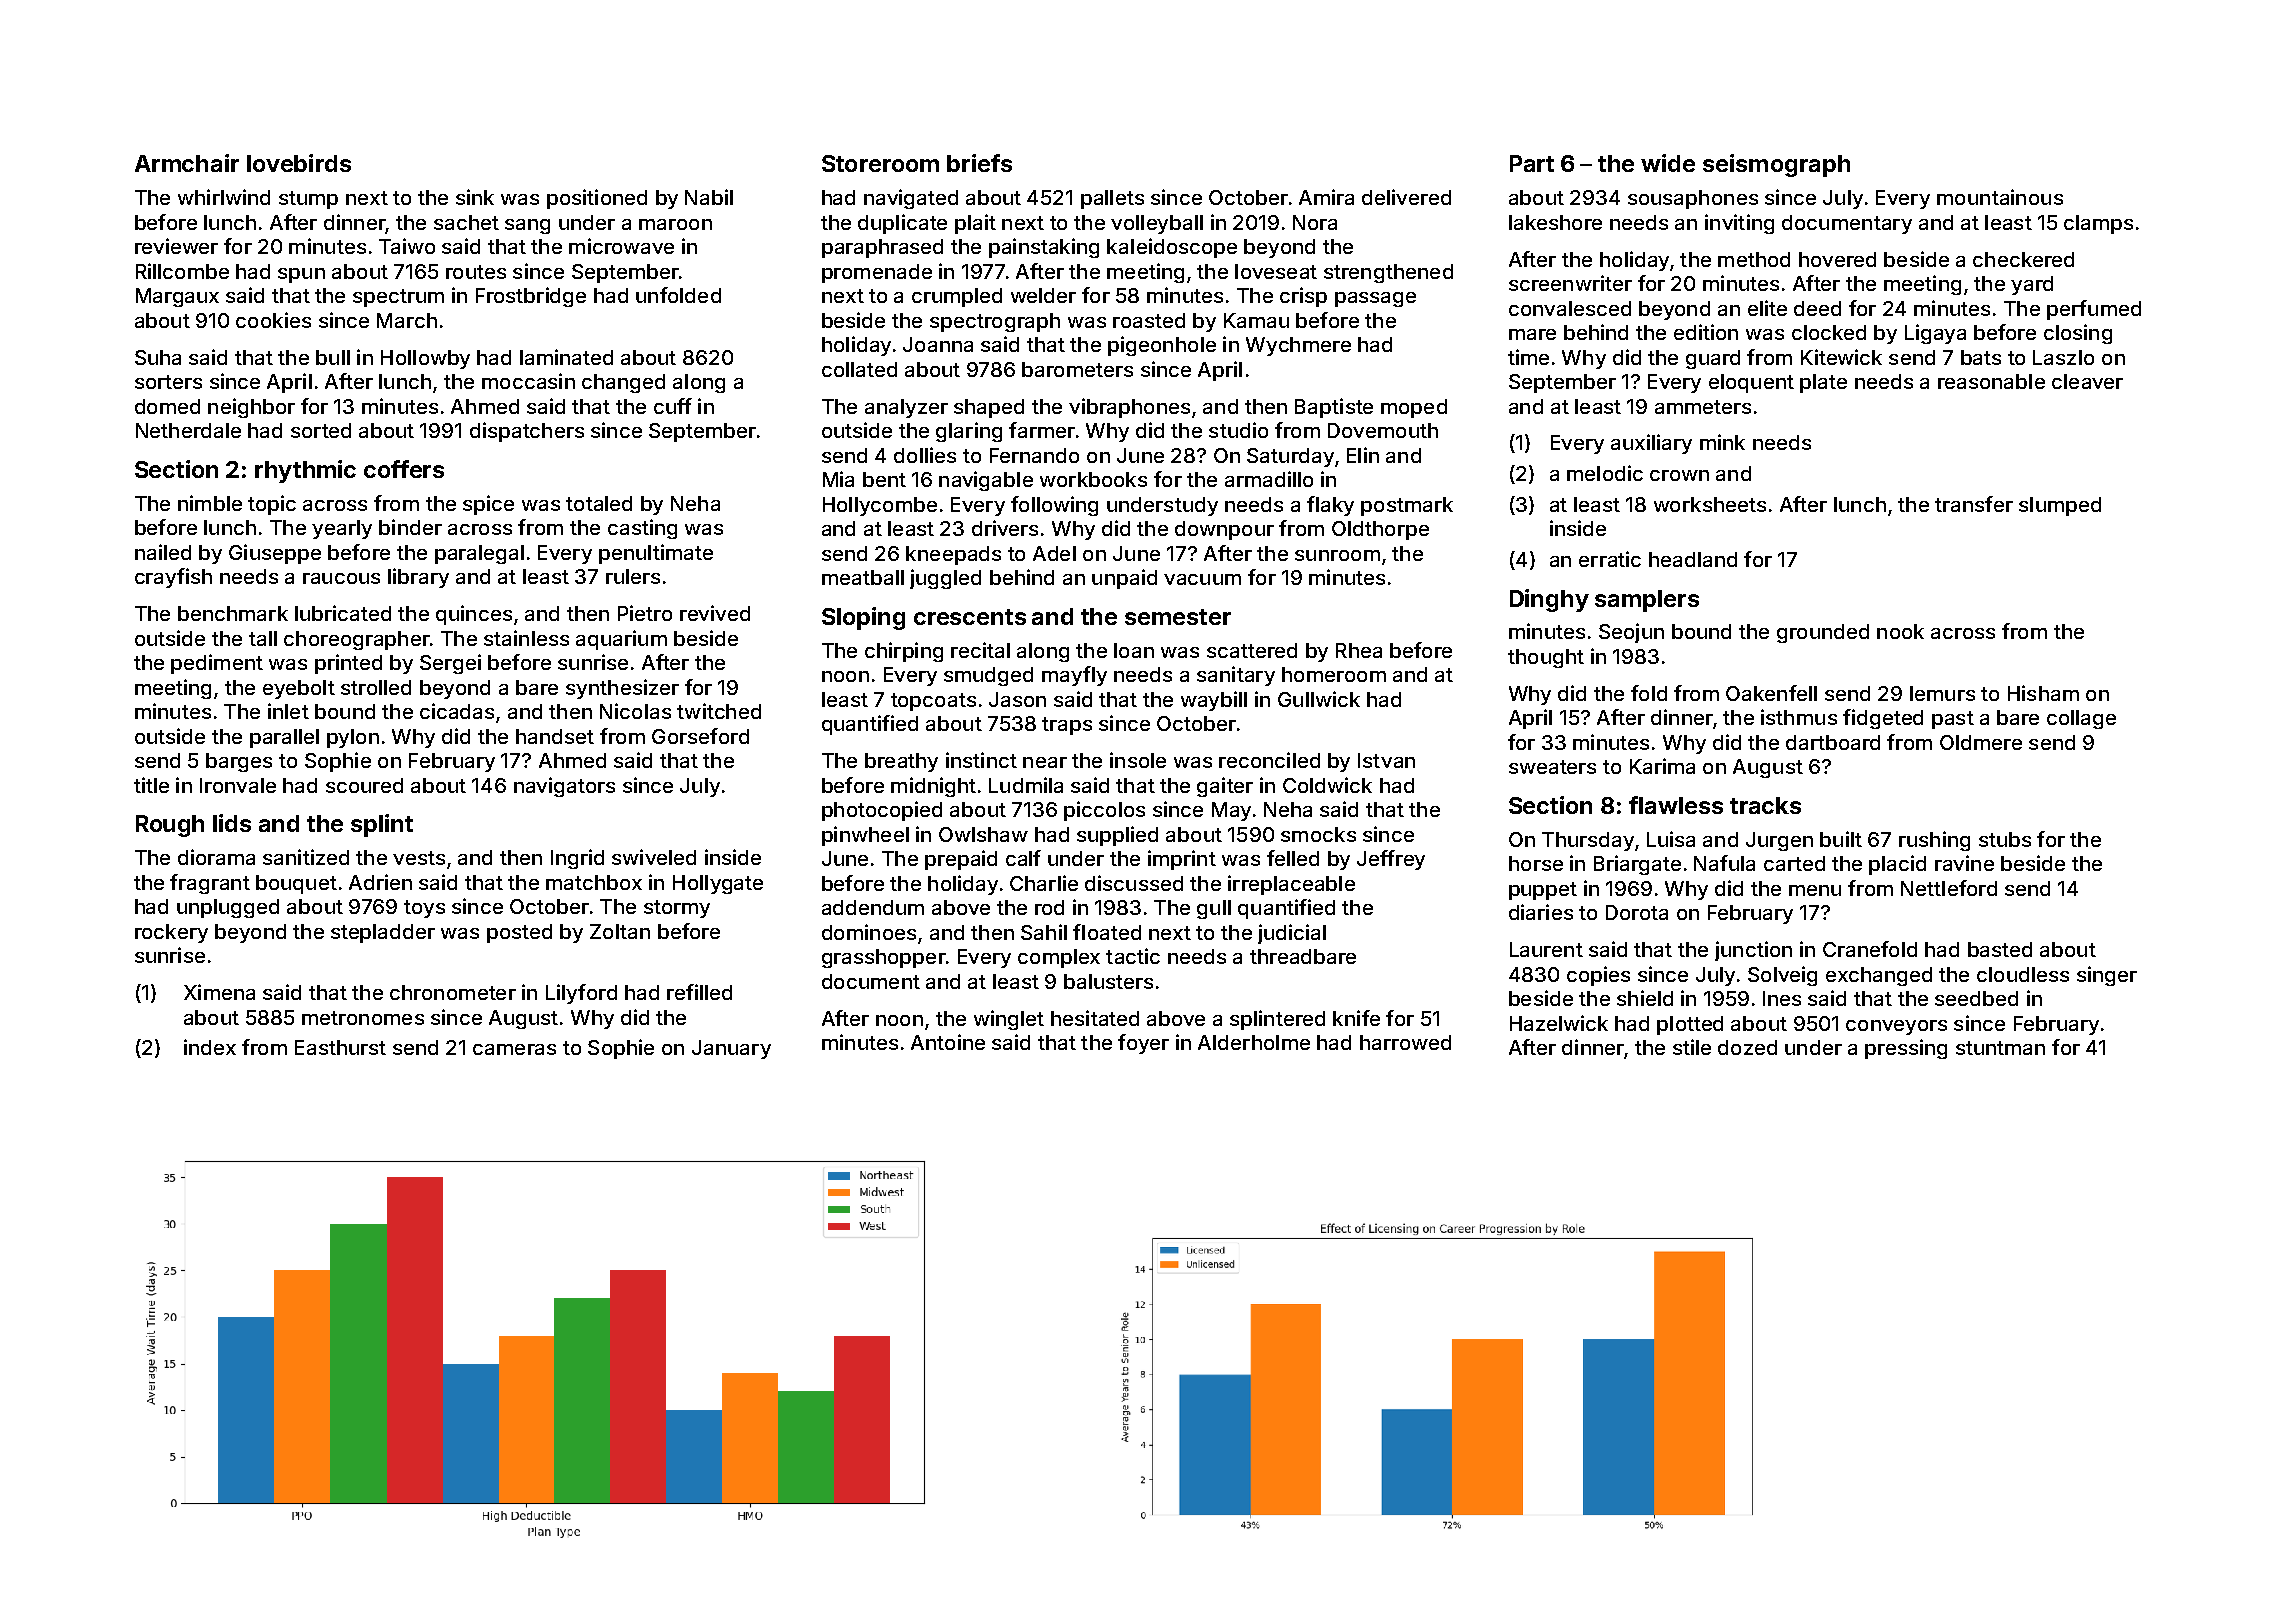 Image resolution: width=2282 pixels, height=1614 pixels. Describe the element at coordinates (989, 408) in the screenshot. I see `shaped` at that location.
